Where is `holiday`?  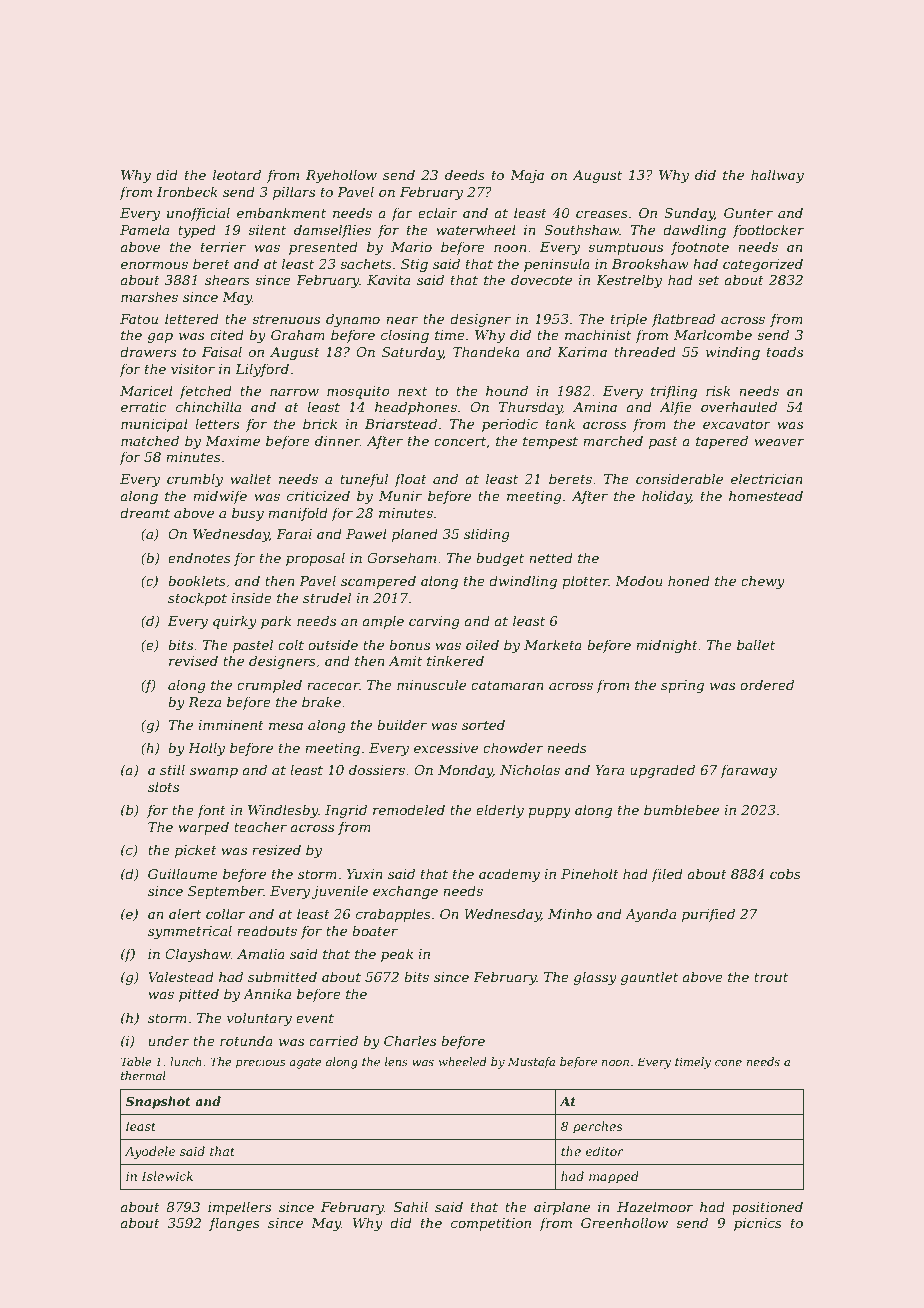 holiday is located at coordinates (666, 497).
